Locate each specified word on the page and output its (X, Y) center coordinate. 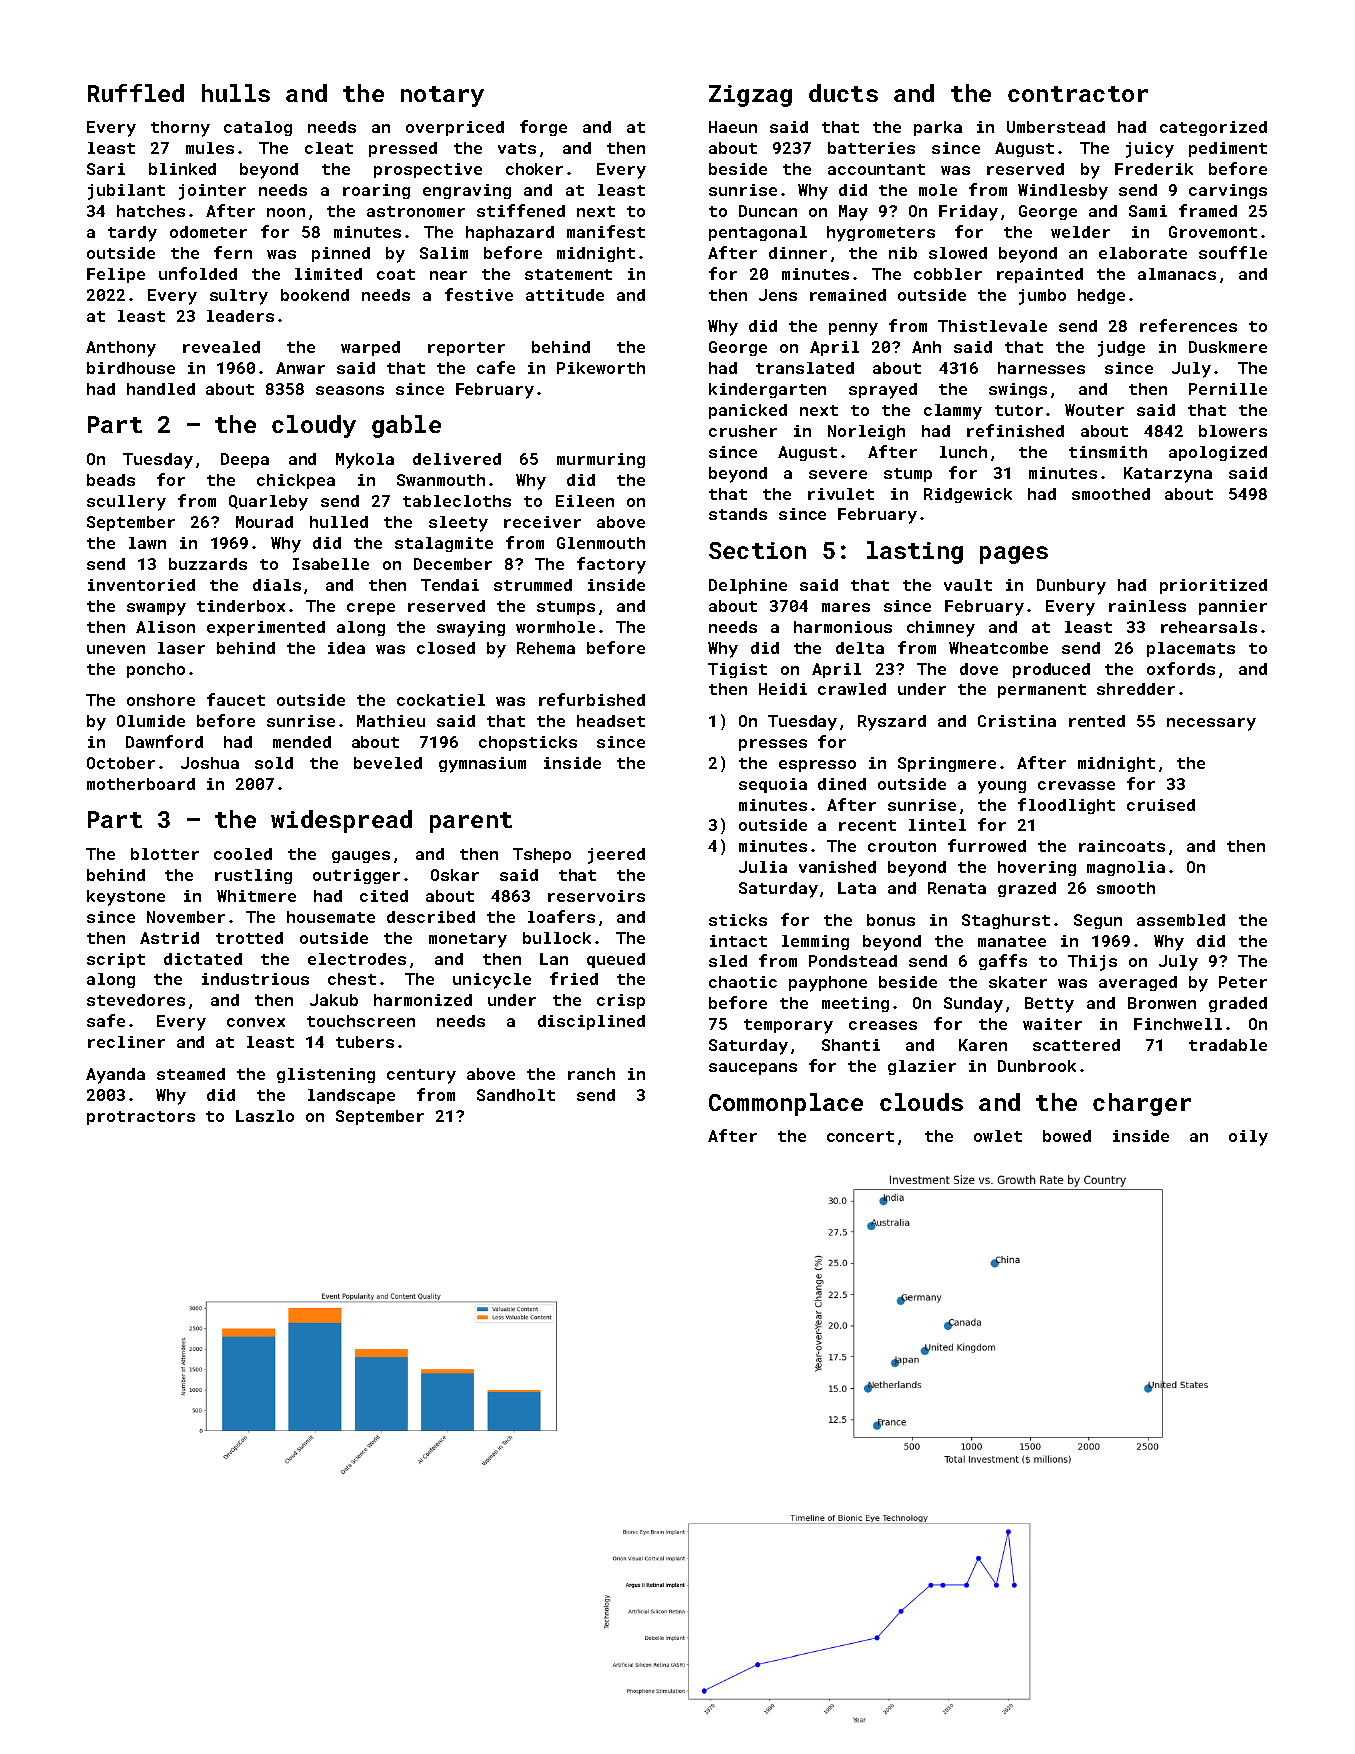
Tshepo (542, 855)
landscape (351, 1096)
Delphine (748, 586)
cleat (329, 148)
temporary (788, 1026)
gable (406, 426)
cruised (1161, 805)
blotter (165, 854)
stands (738, 514)
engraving (467, 191)
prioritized (1213, 586)
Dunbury (1071, 587)
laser (181, 648)
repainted (1040, 275)
